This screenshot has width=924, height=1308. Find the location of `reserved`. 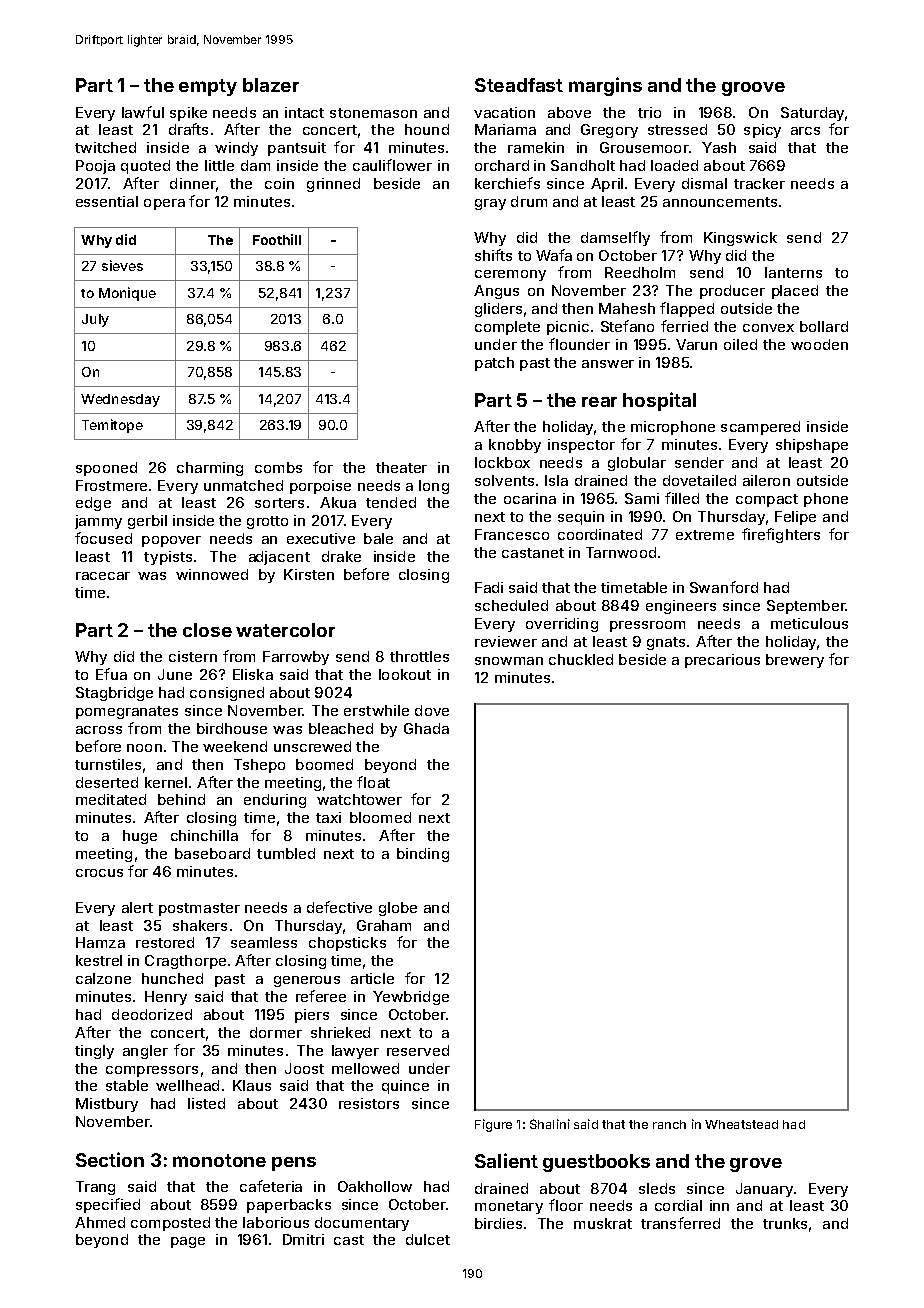

reserved is located at coordinates (418, 1050).
